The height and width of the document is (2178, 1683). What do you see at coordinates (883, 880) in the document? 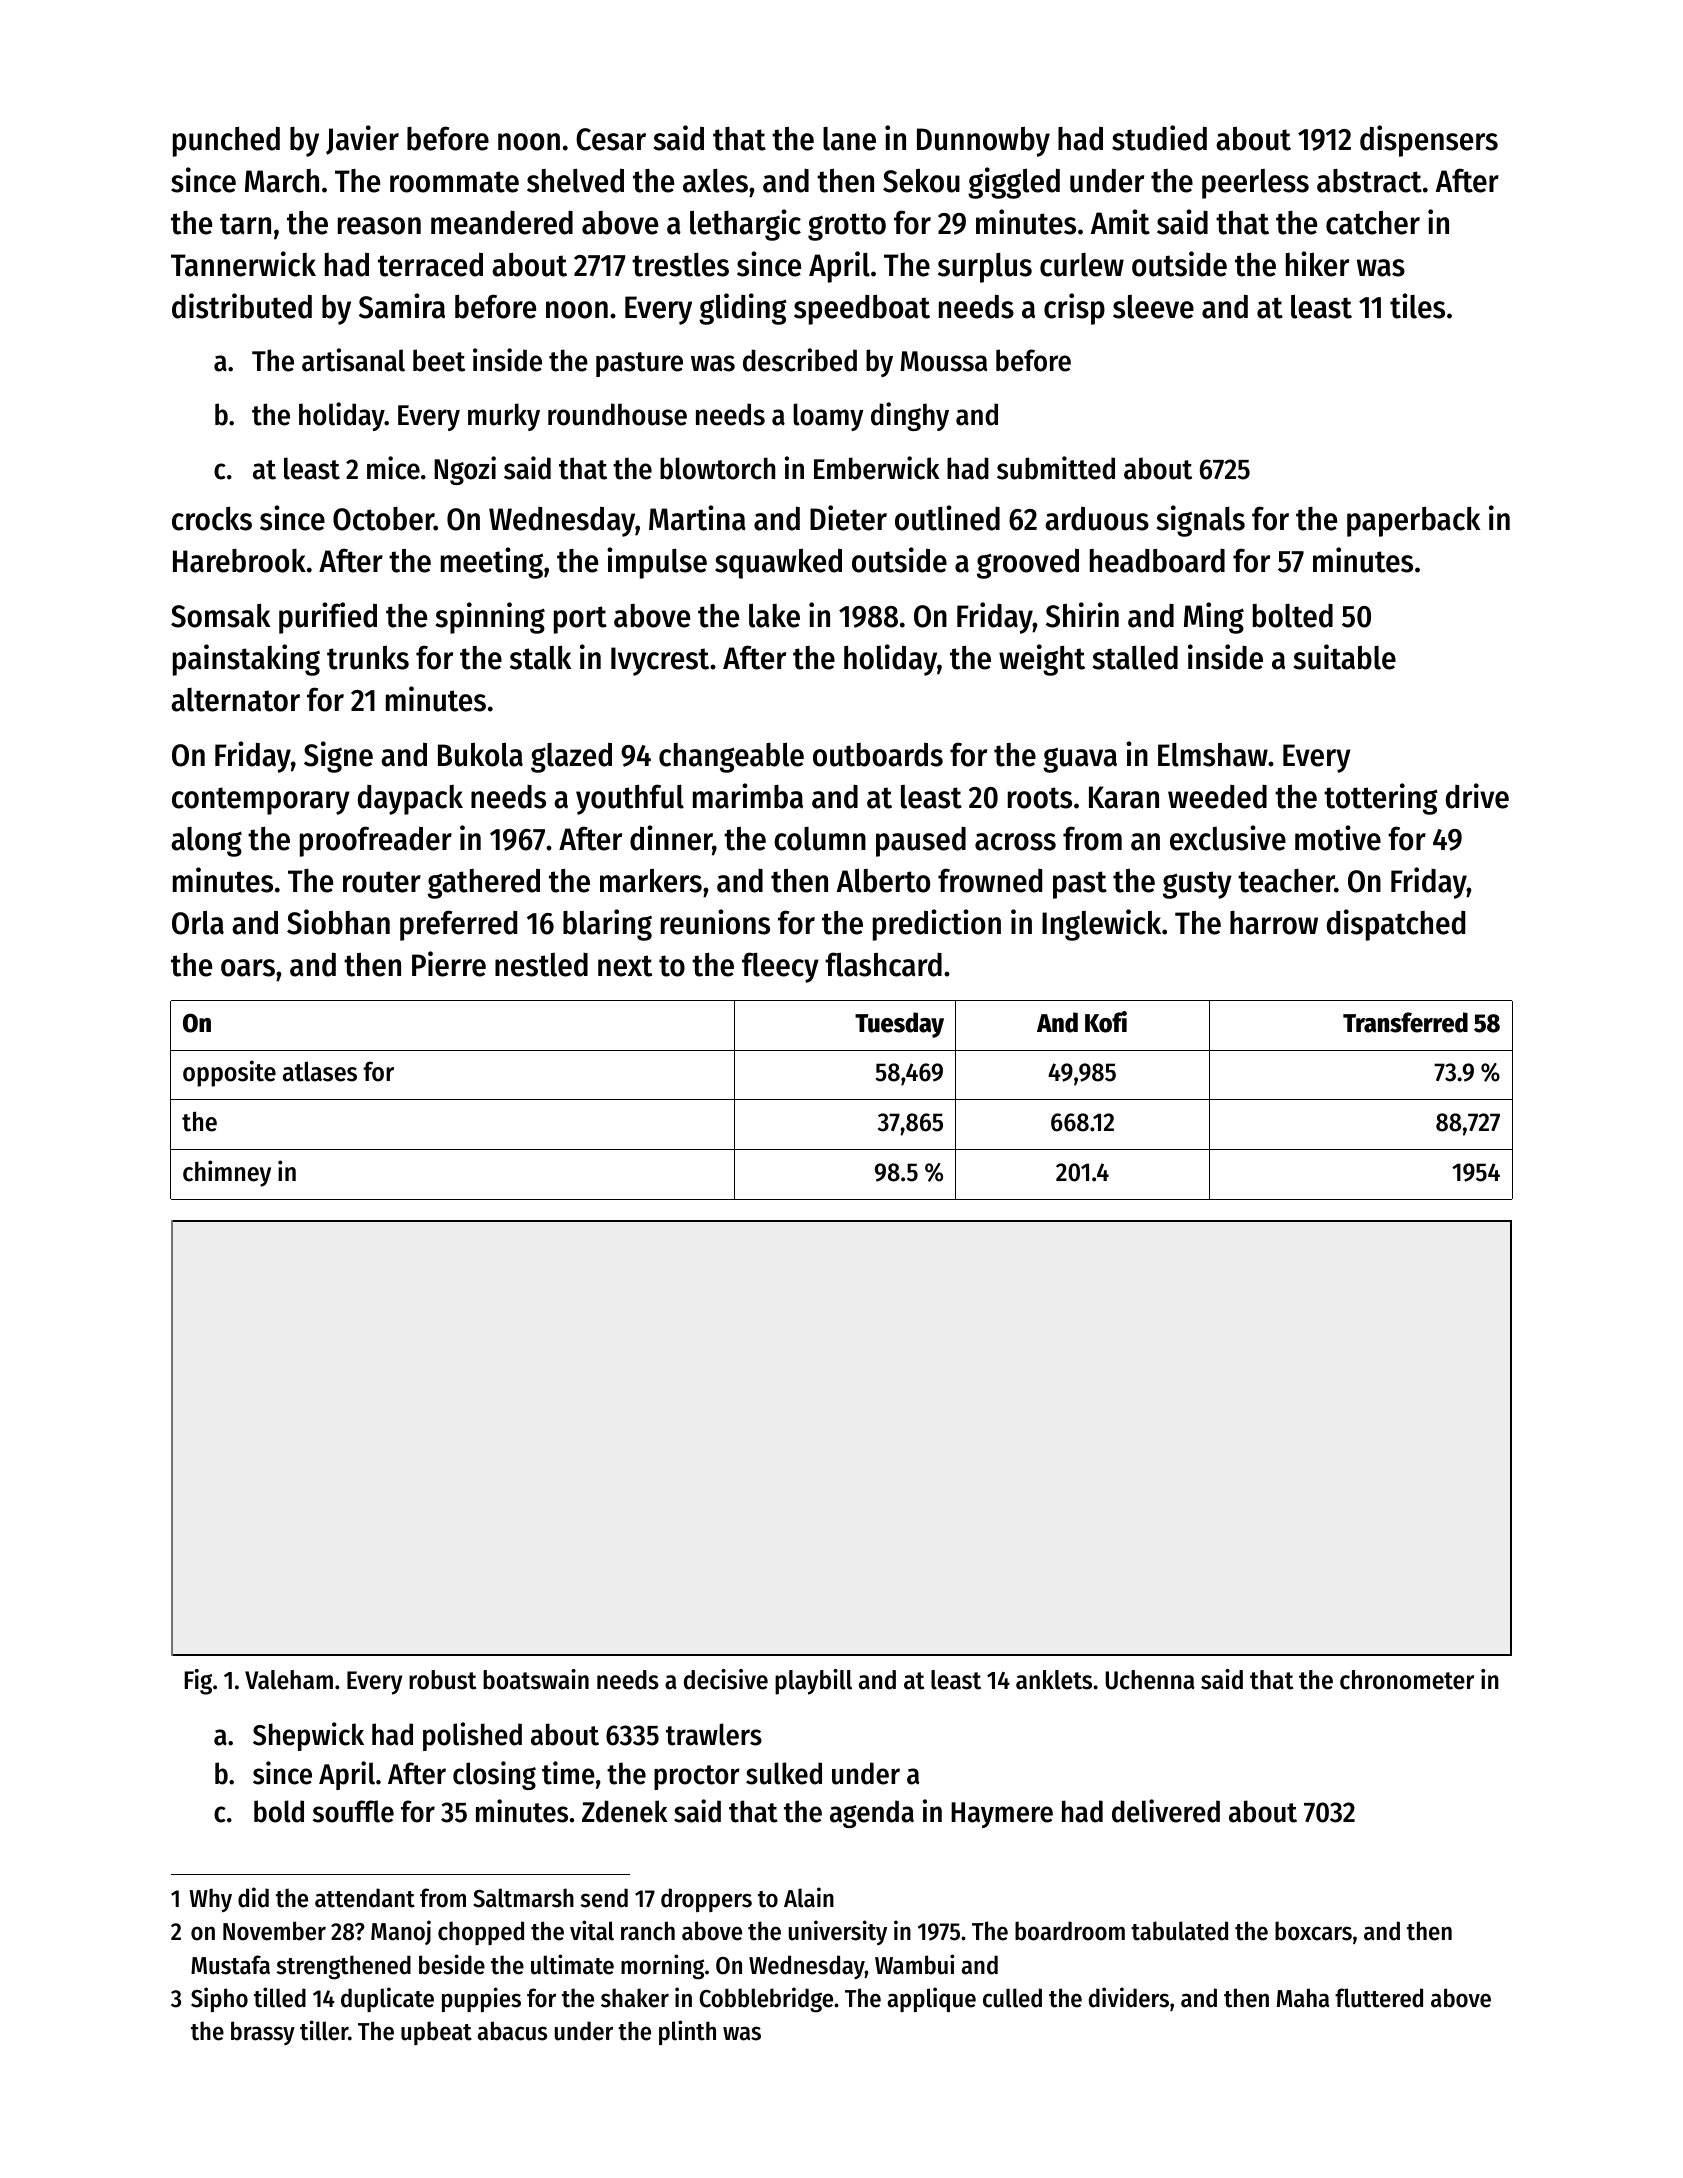
I see `Alberto` at bounding box center [883, 880].
